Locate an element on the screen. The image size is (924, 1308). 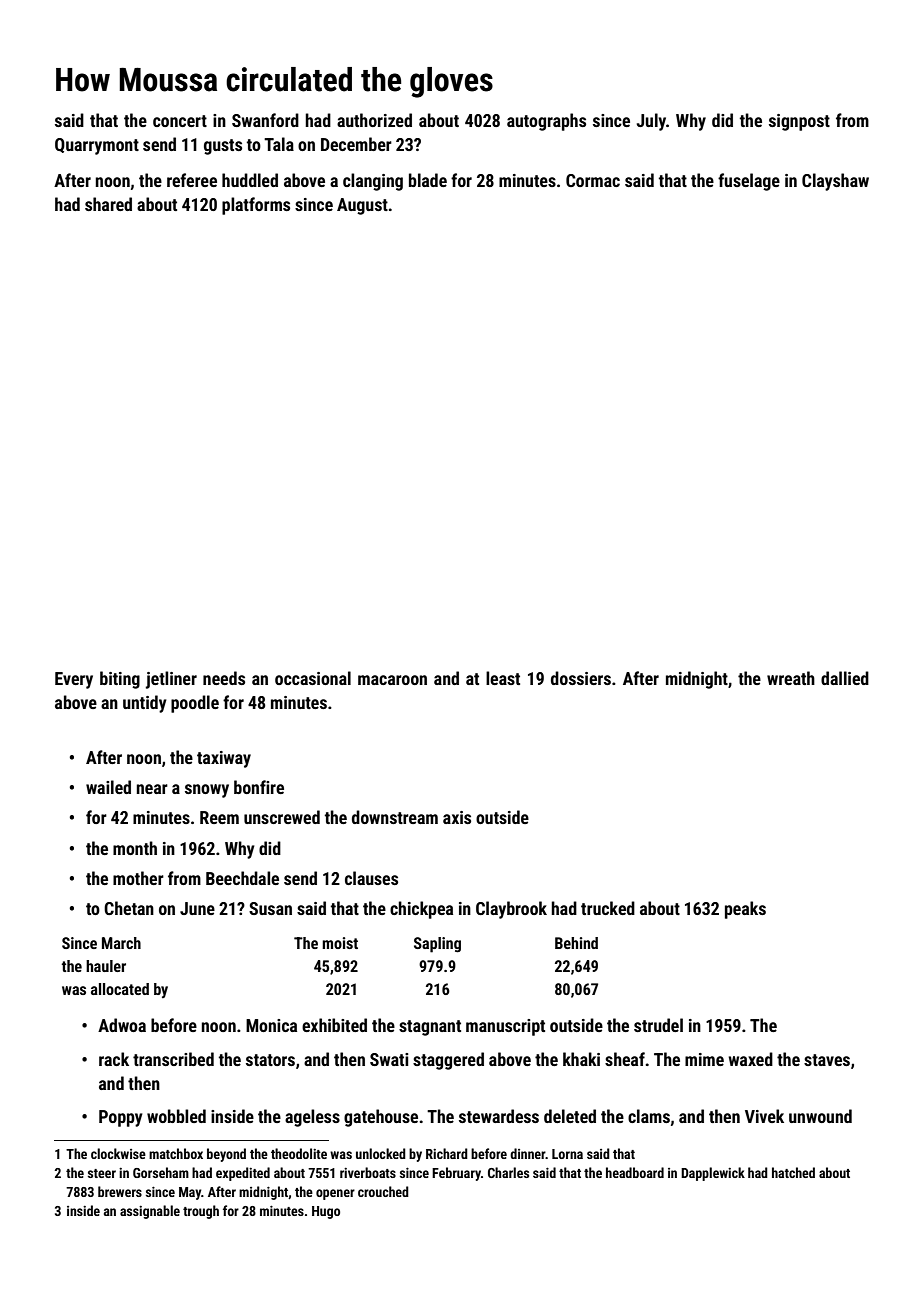
dossiers is located at coordinates (581, 678).
